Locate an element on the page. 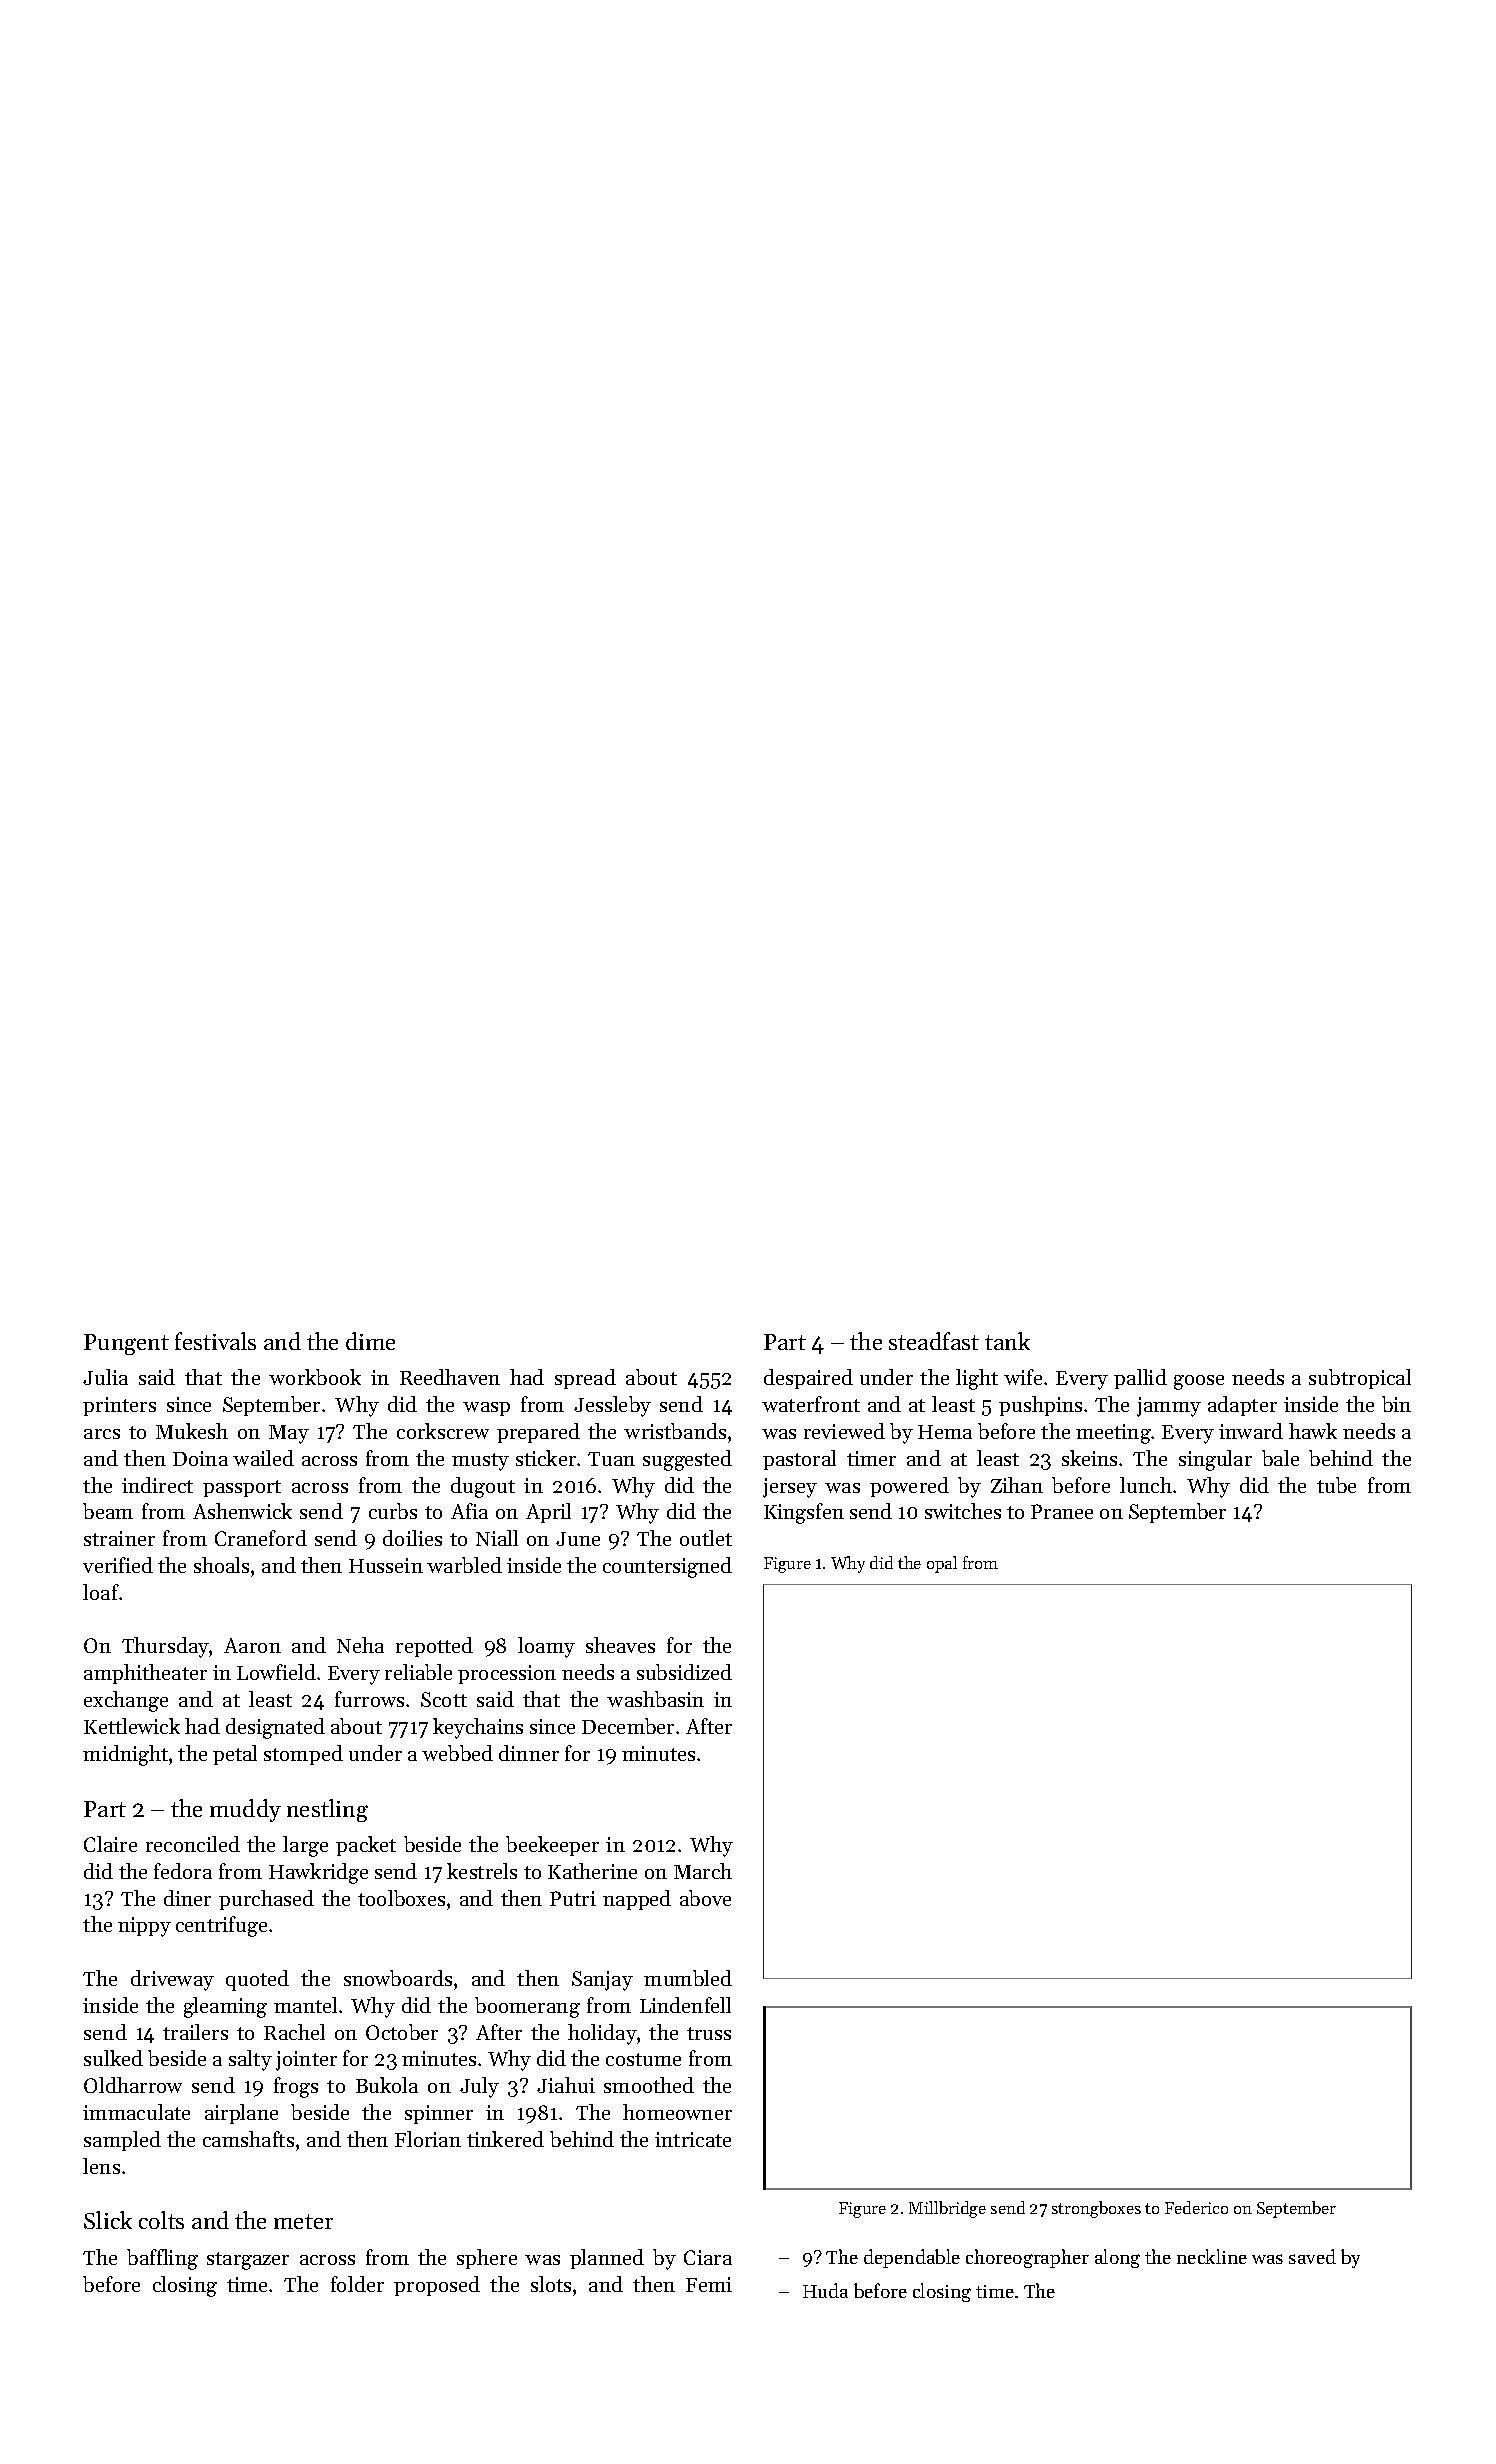  midnight is located at coordinates (125, 1755).
